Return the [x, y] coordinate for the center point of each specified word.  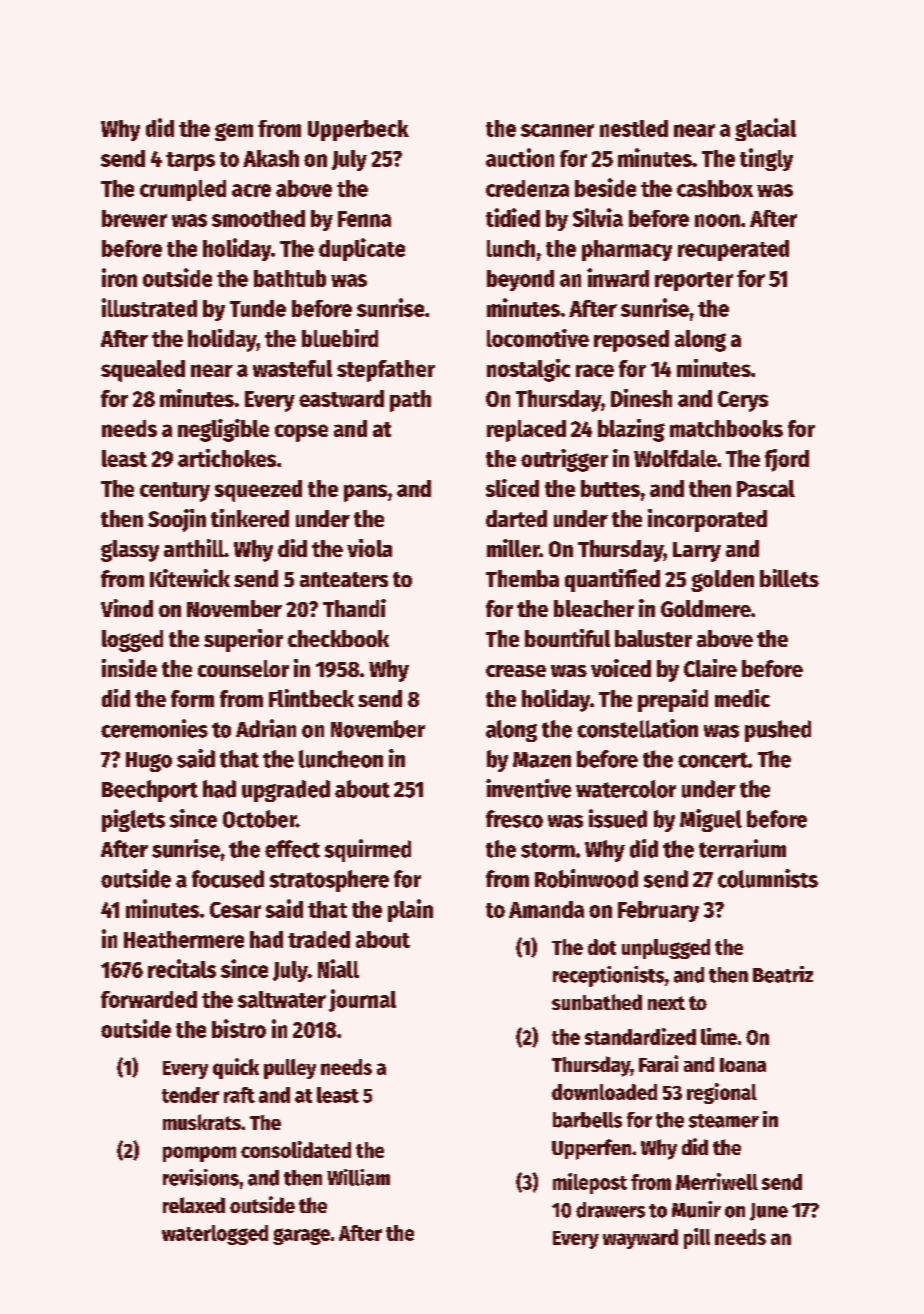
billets [789, 578]
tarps [190, 161]
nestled [634, 128]
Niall [338, 968]
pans [365, 493]
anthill [194, 548]
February [658, 911]
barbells [587, 1120]
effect [292, 849]
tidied [513, 217]
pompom [199, 1154]
